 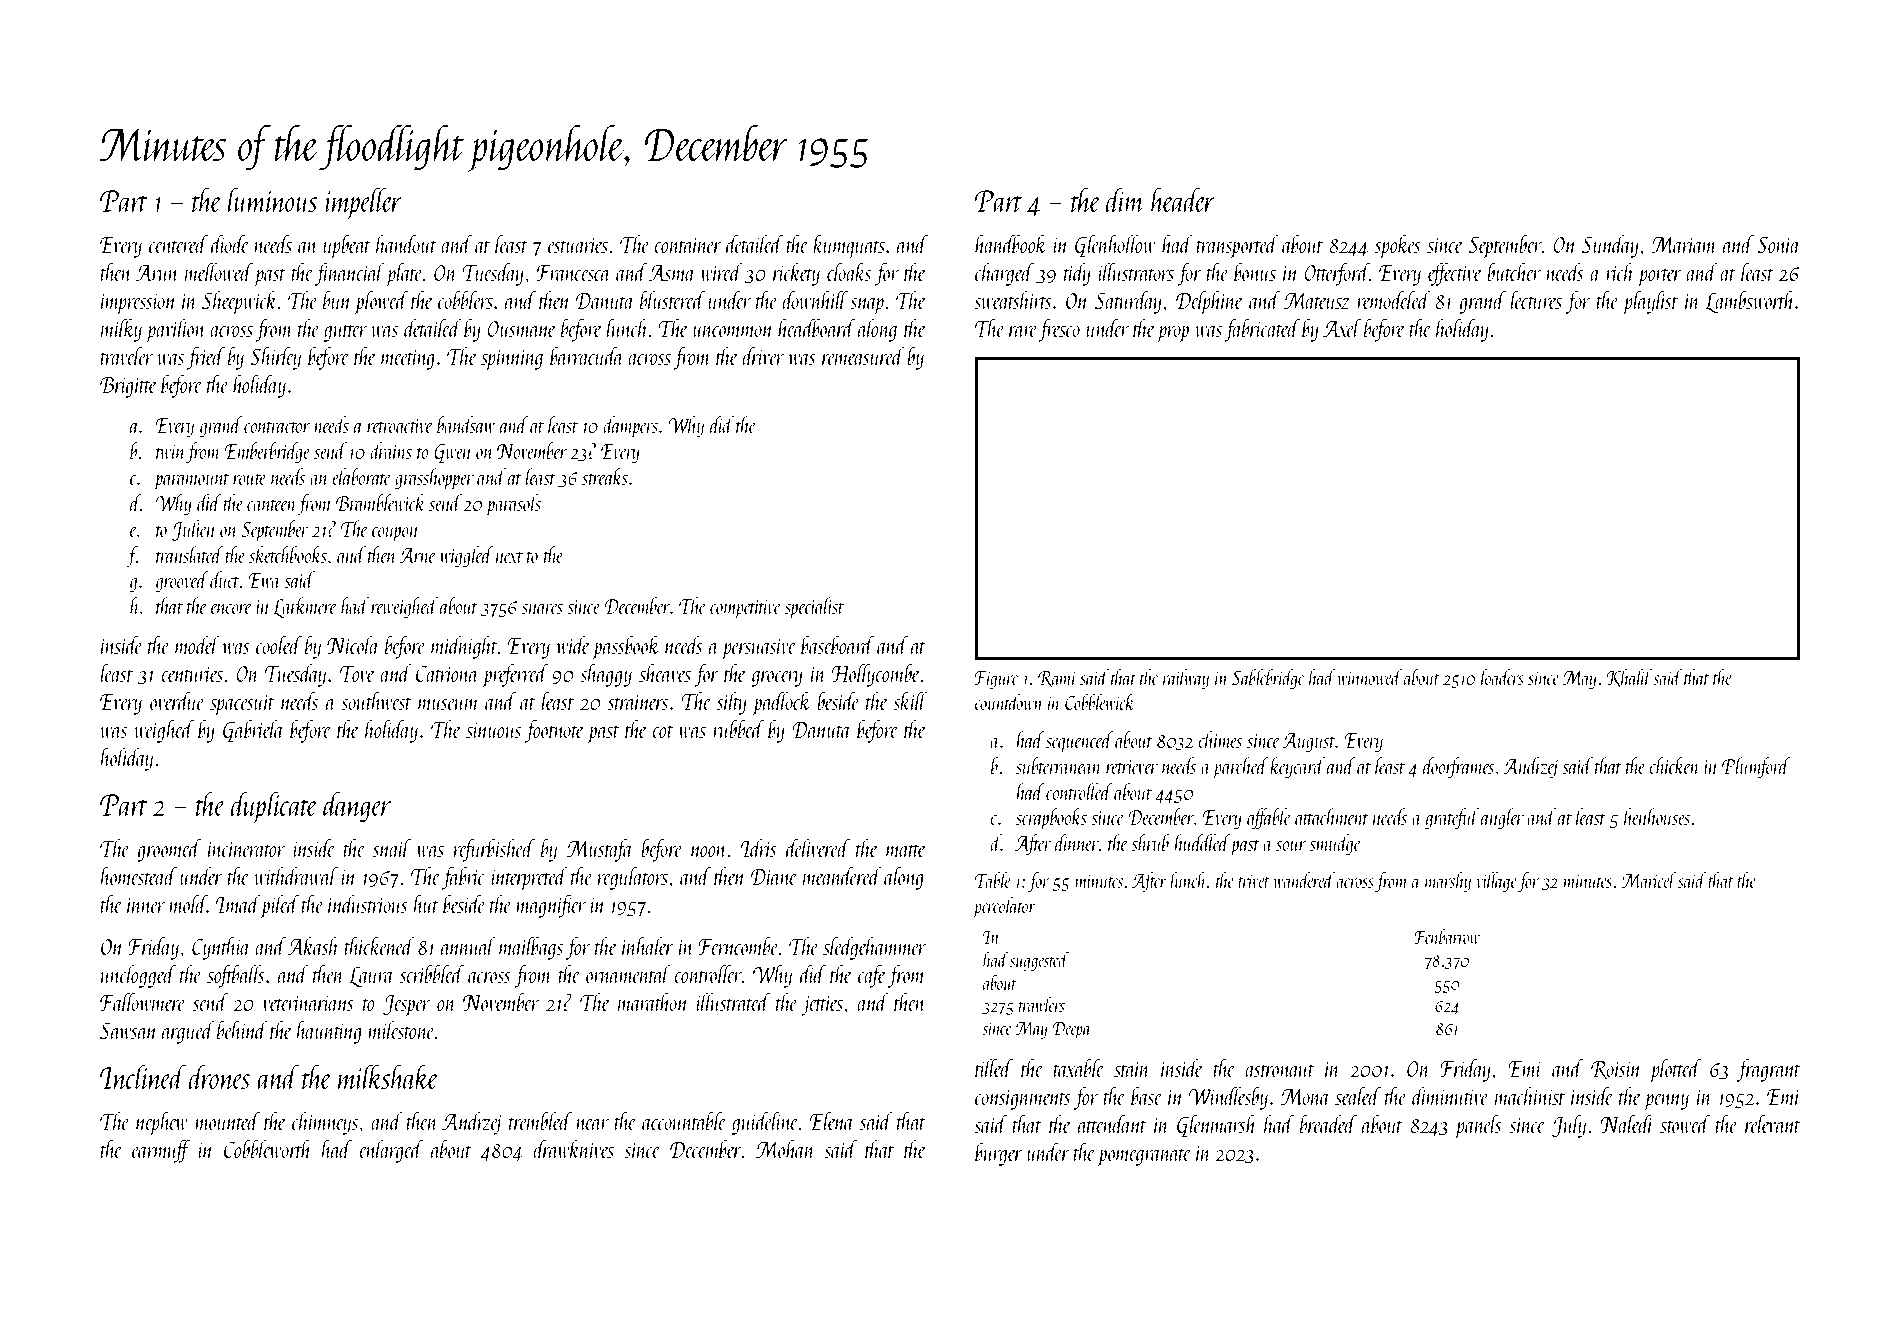 I want to click on mailbags, so click(x=531, y=948).
